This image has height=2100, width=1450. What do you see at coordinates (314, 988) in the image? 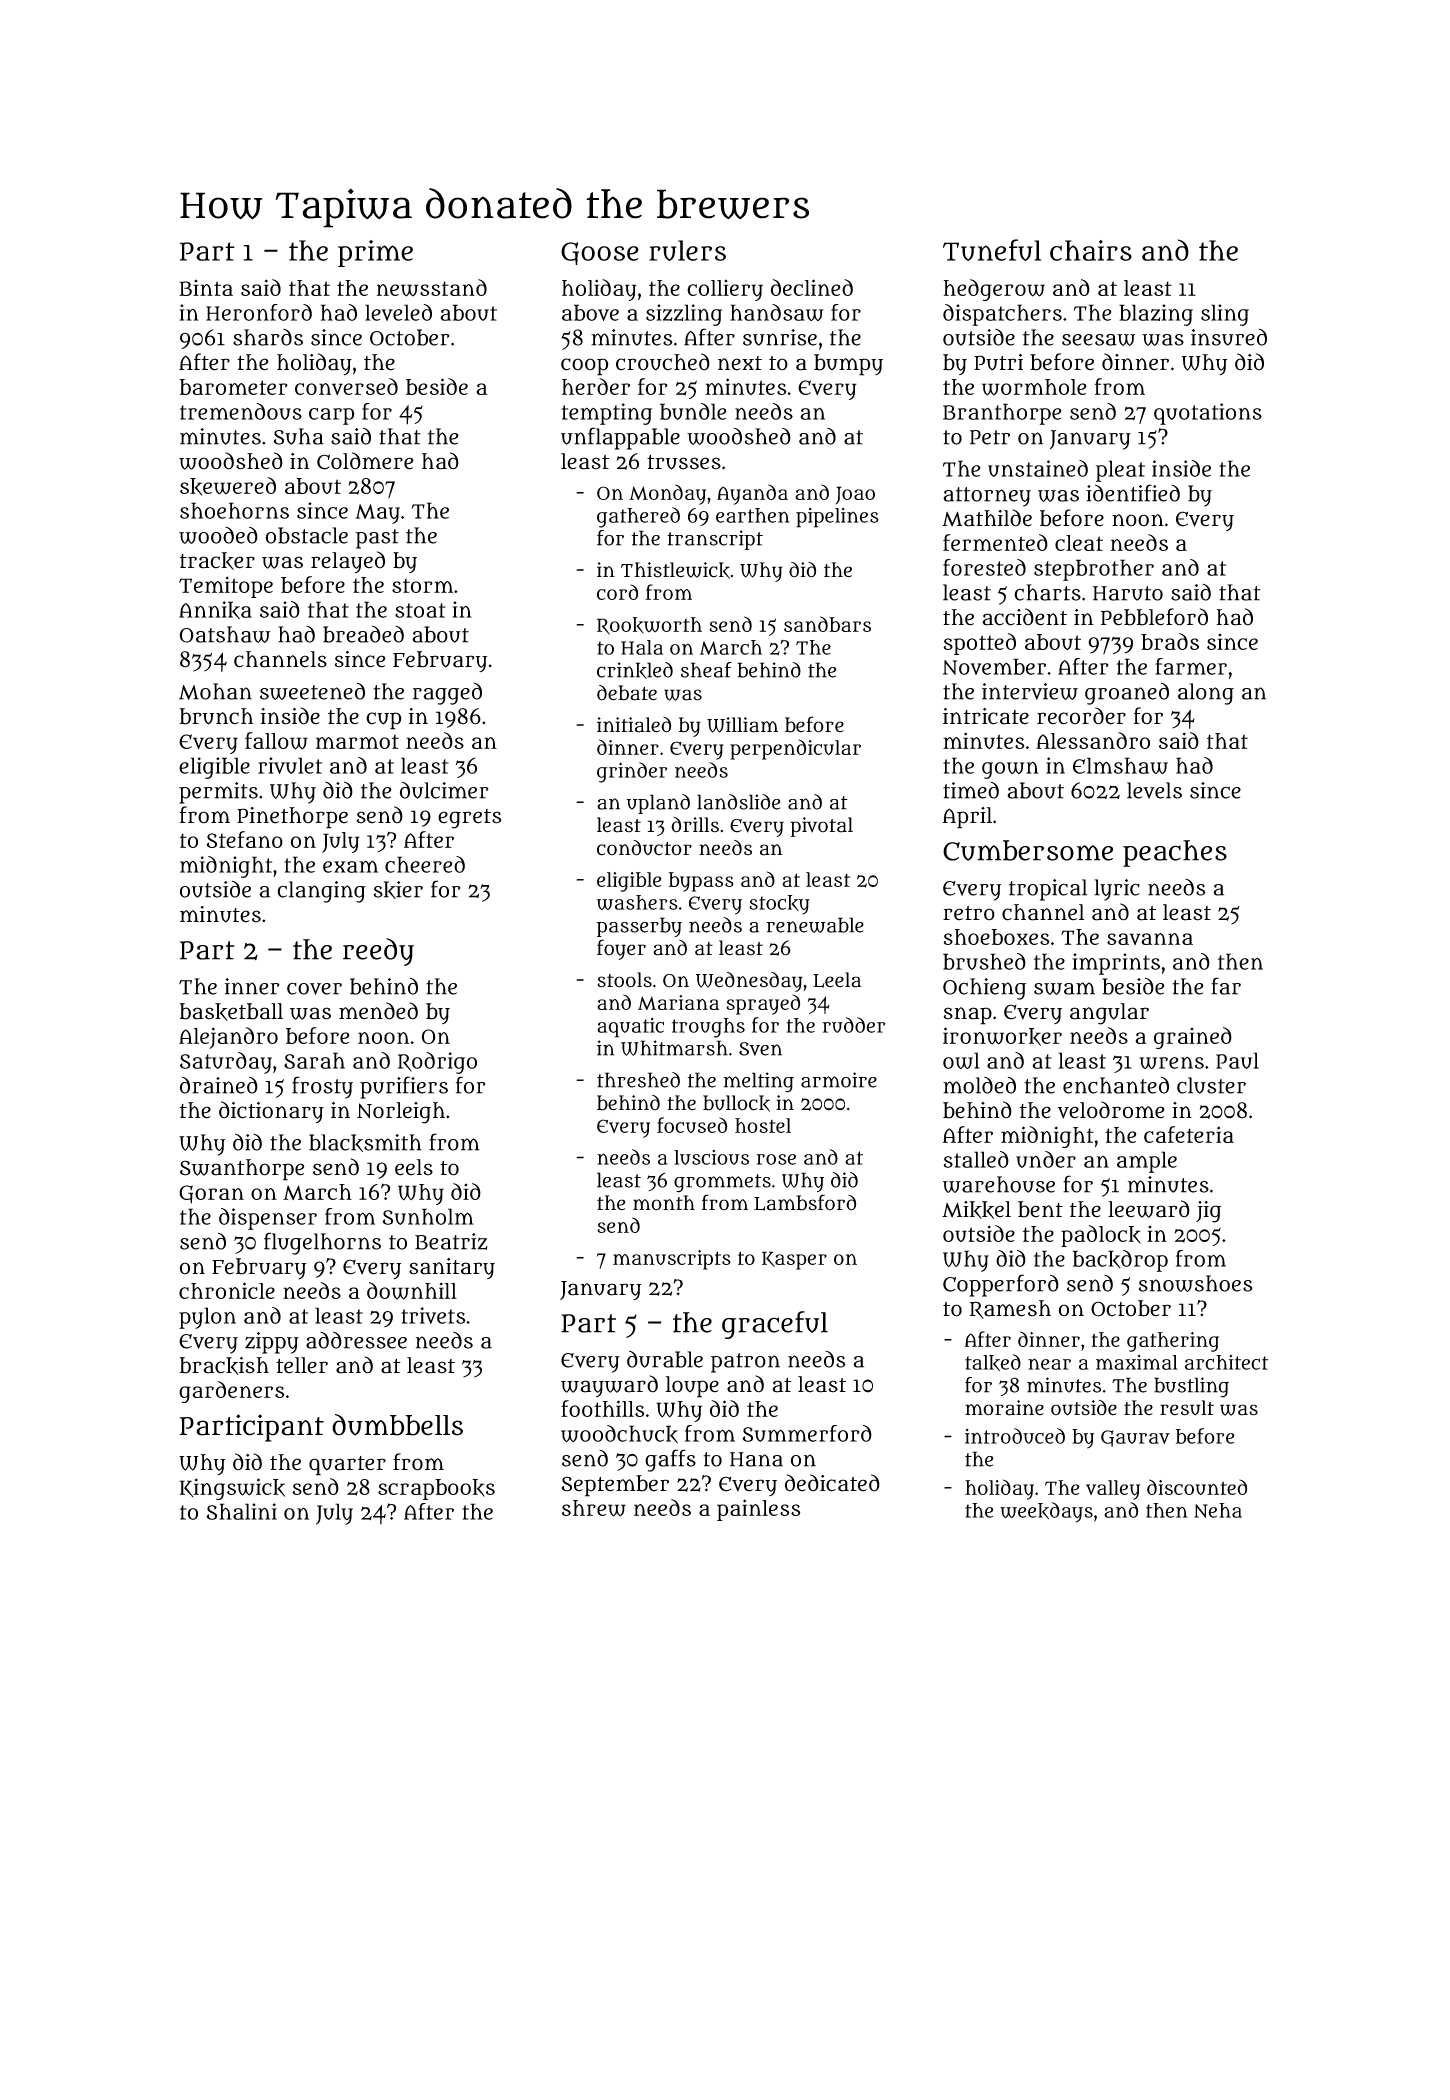
I see `cover` at bounding box center [314, 988].
